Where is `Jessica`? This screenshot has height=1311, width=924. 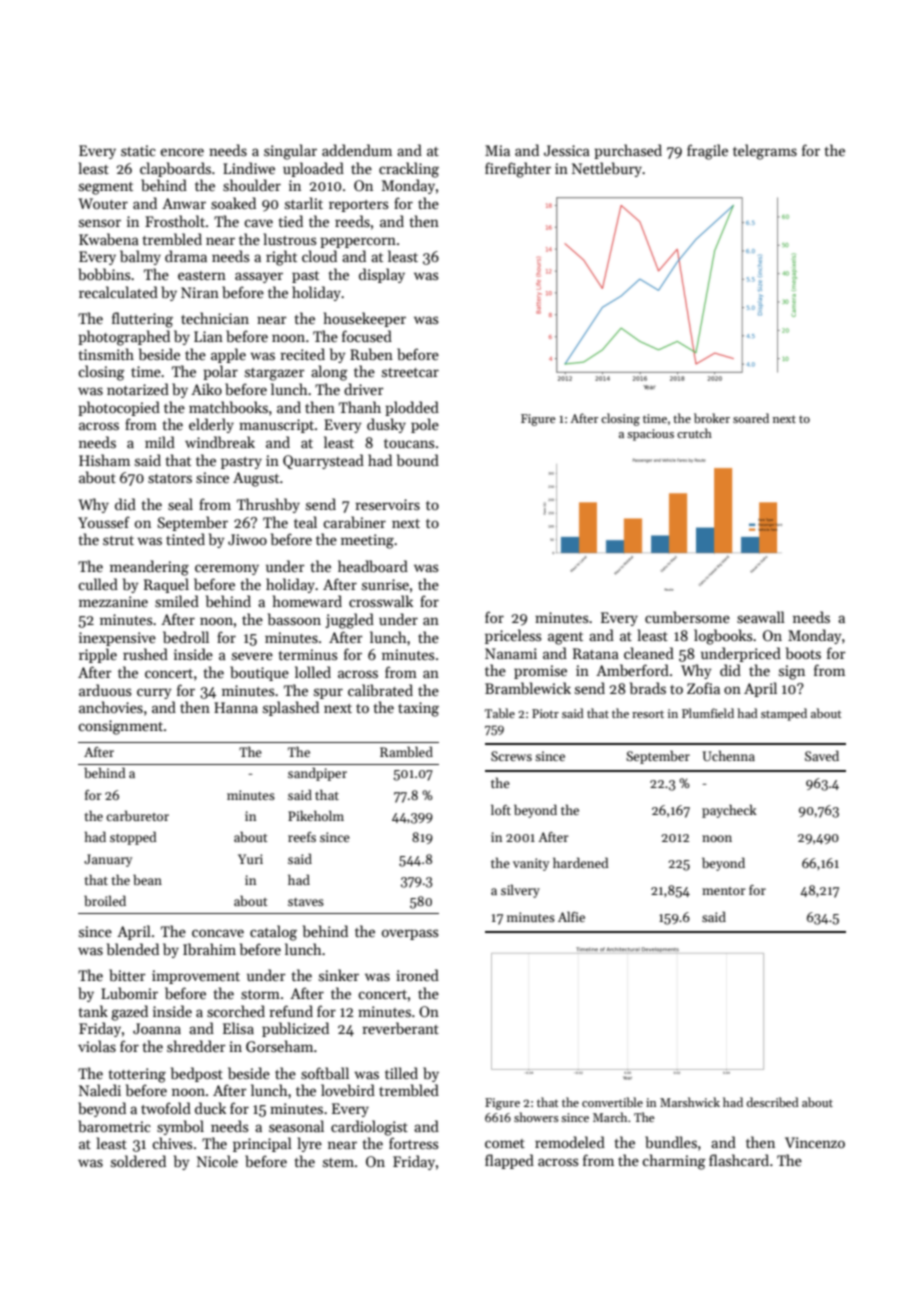
Jessica is located at coordinates (567, 150).
